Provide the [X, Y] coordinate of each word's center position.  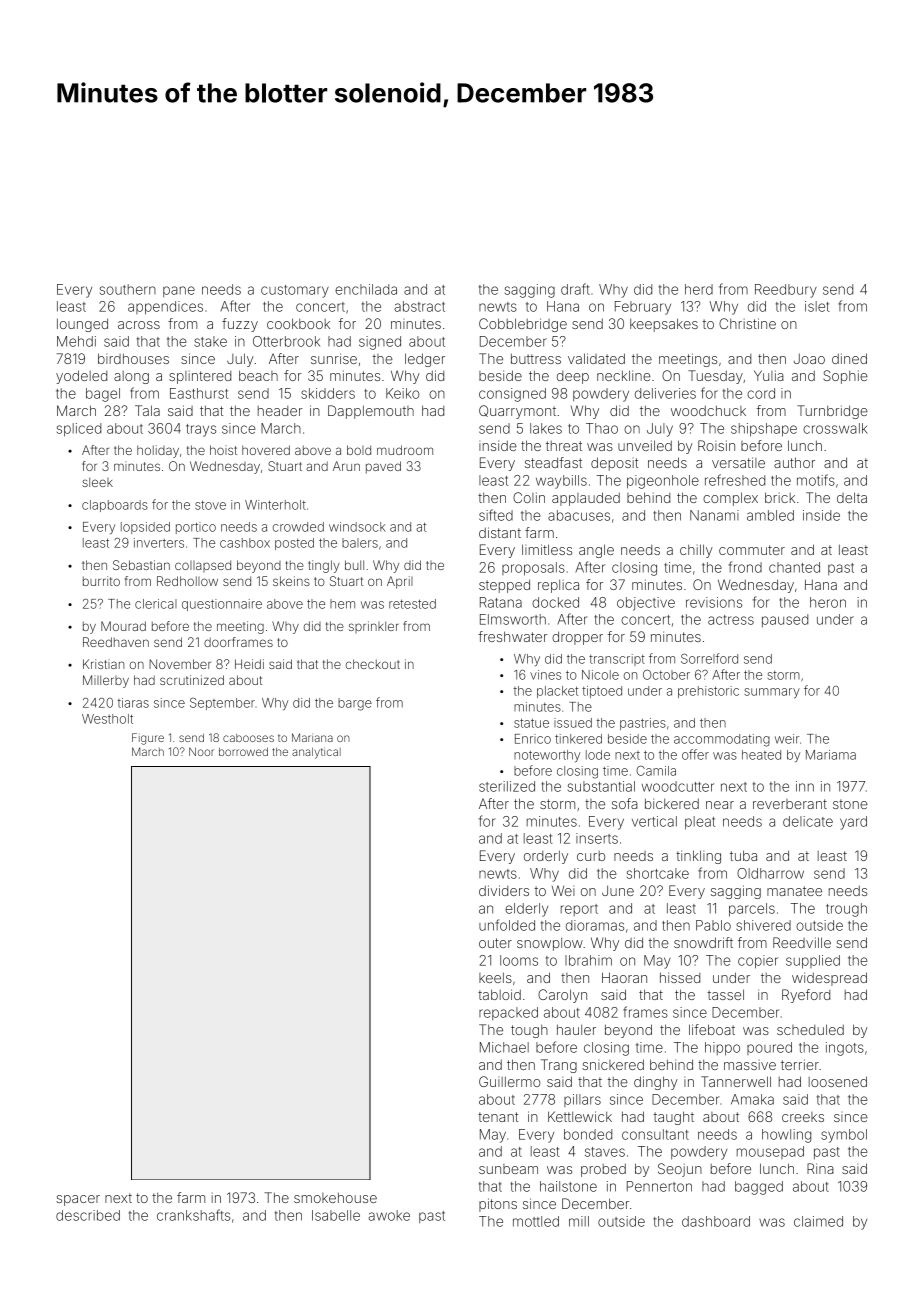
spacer [78, 1200]
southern [128, 289]
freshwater [512, 636]
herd [699, 289]
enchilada [366, 289]
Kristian [103, 664]
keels [495, 977]
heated [761, 755]
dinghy [656, 1083]
